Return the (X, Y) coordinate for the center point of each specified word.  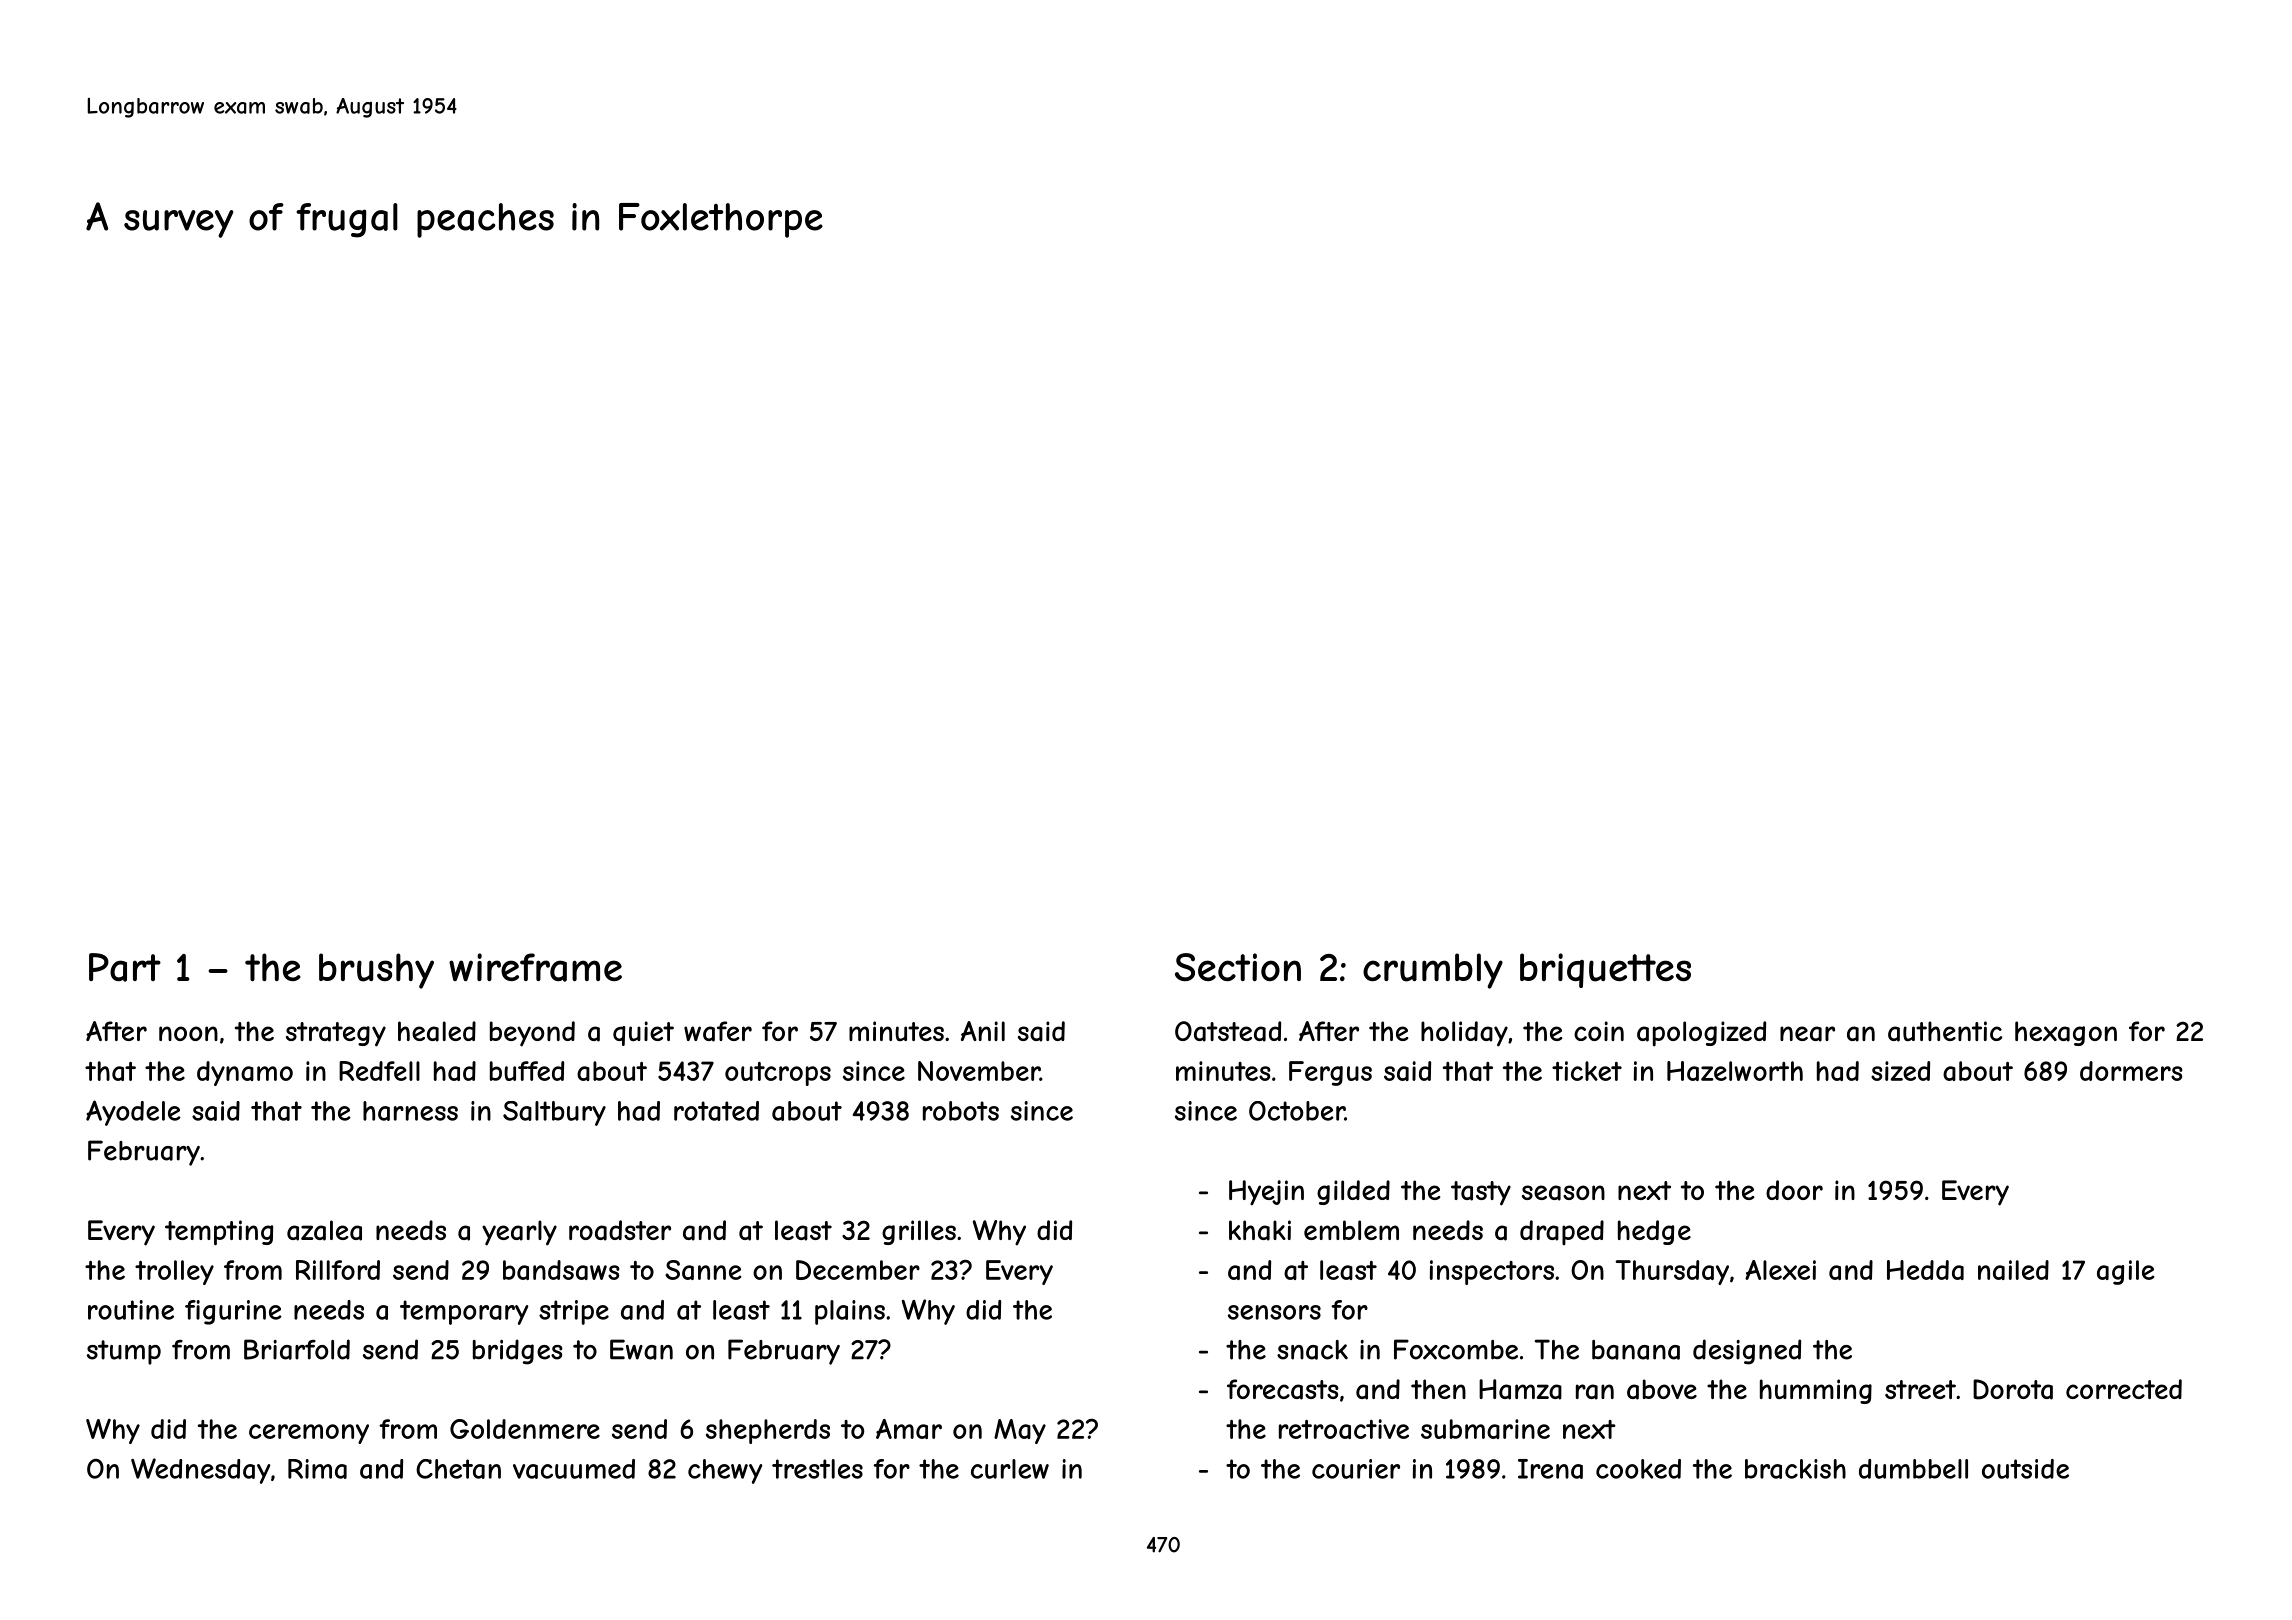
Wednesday (201, 1471)
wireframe (535, 967)
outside (2025, 1469)
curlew (1010, 1469)
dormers (2131, 1071)
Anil (983, 1031)
